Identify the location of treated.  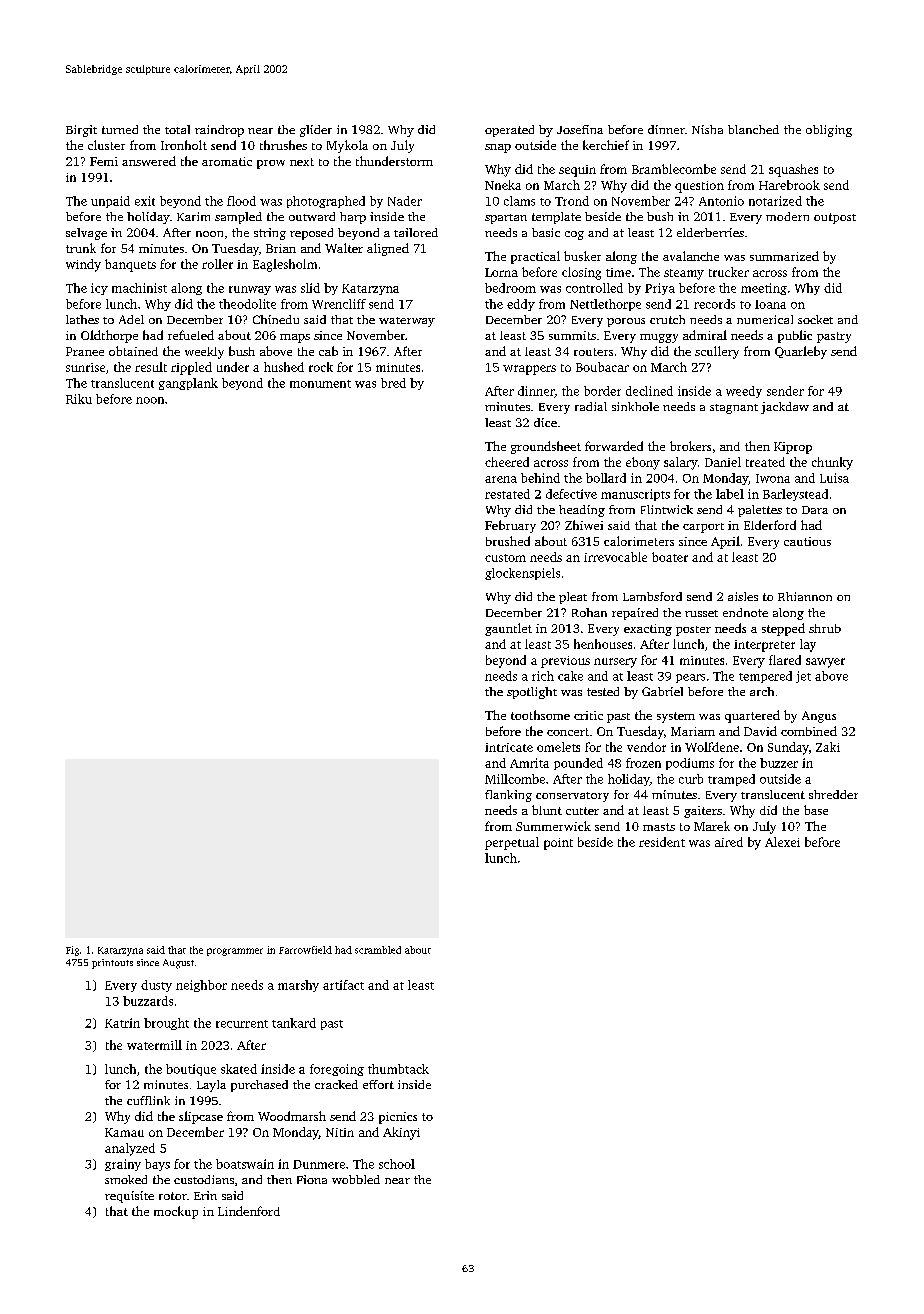
(765, 462).
